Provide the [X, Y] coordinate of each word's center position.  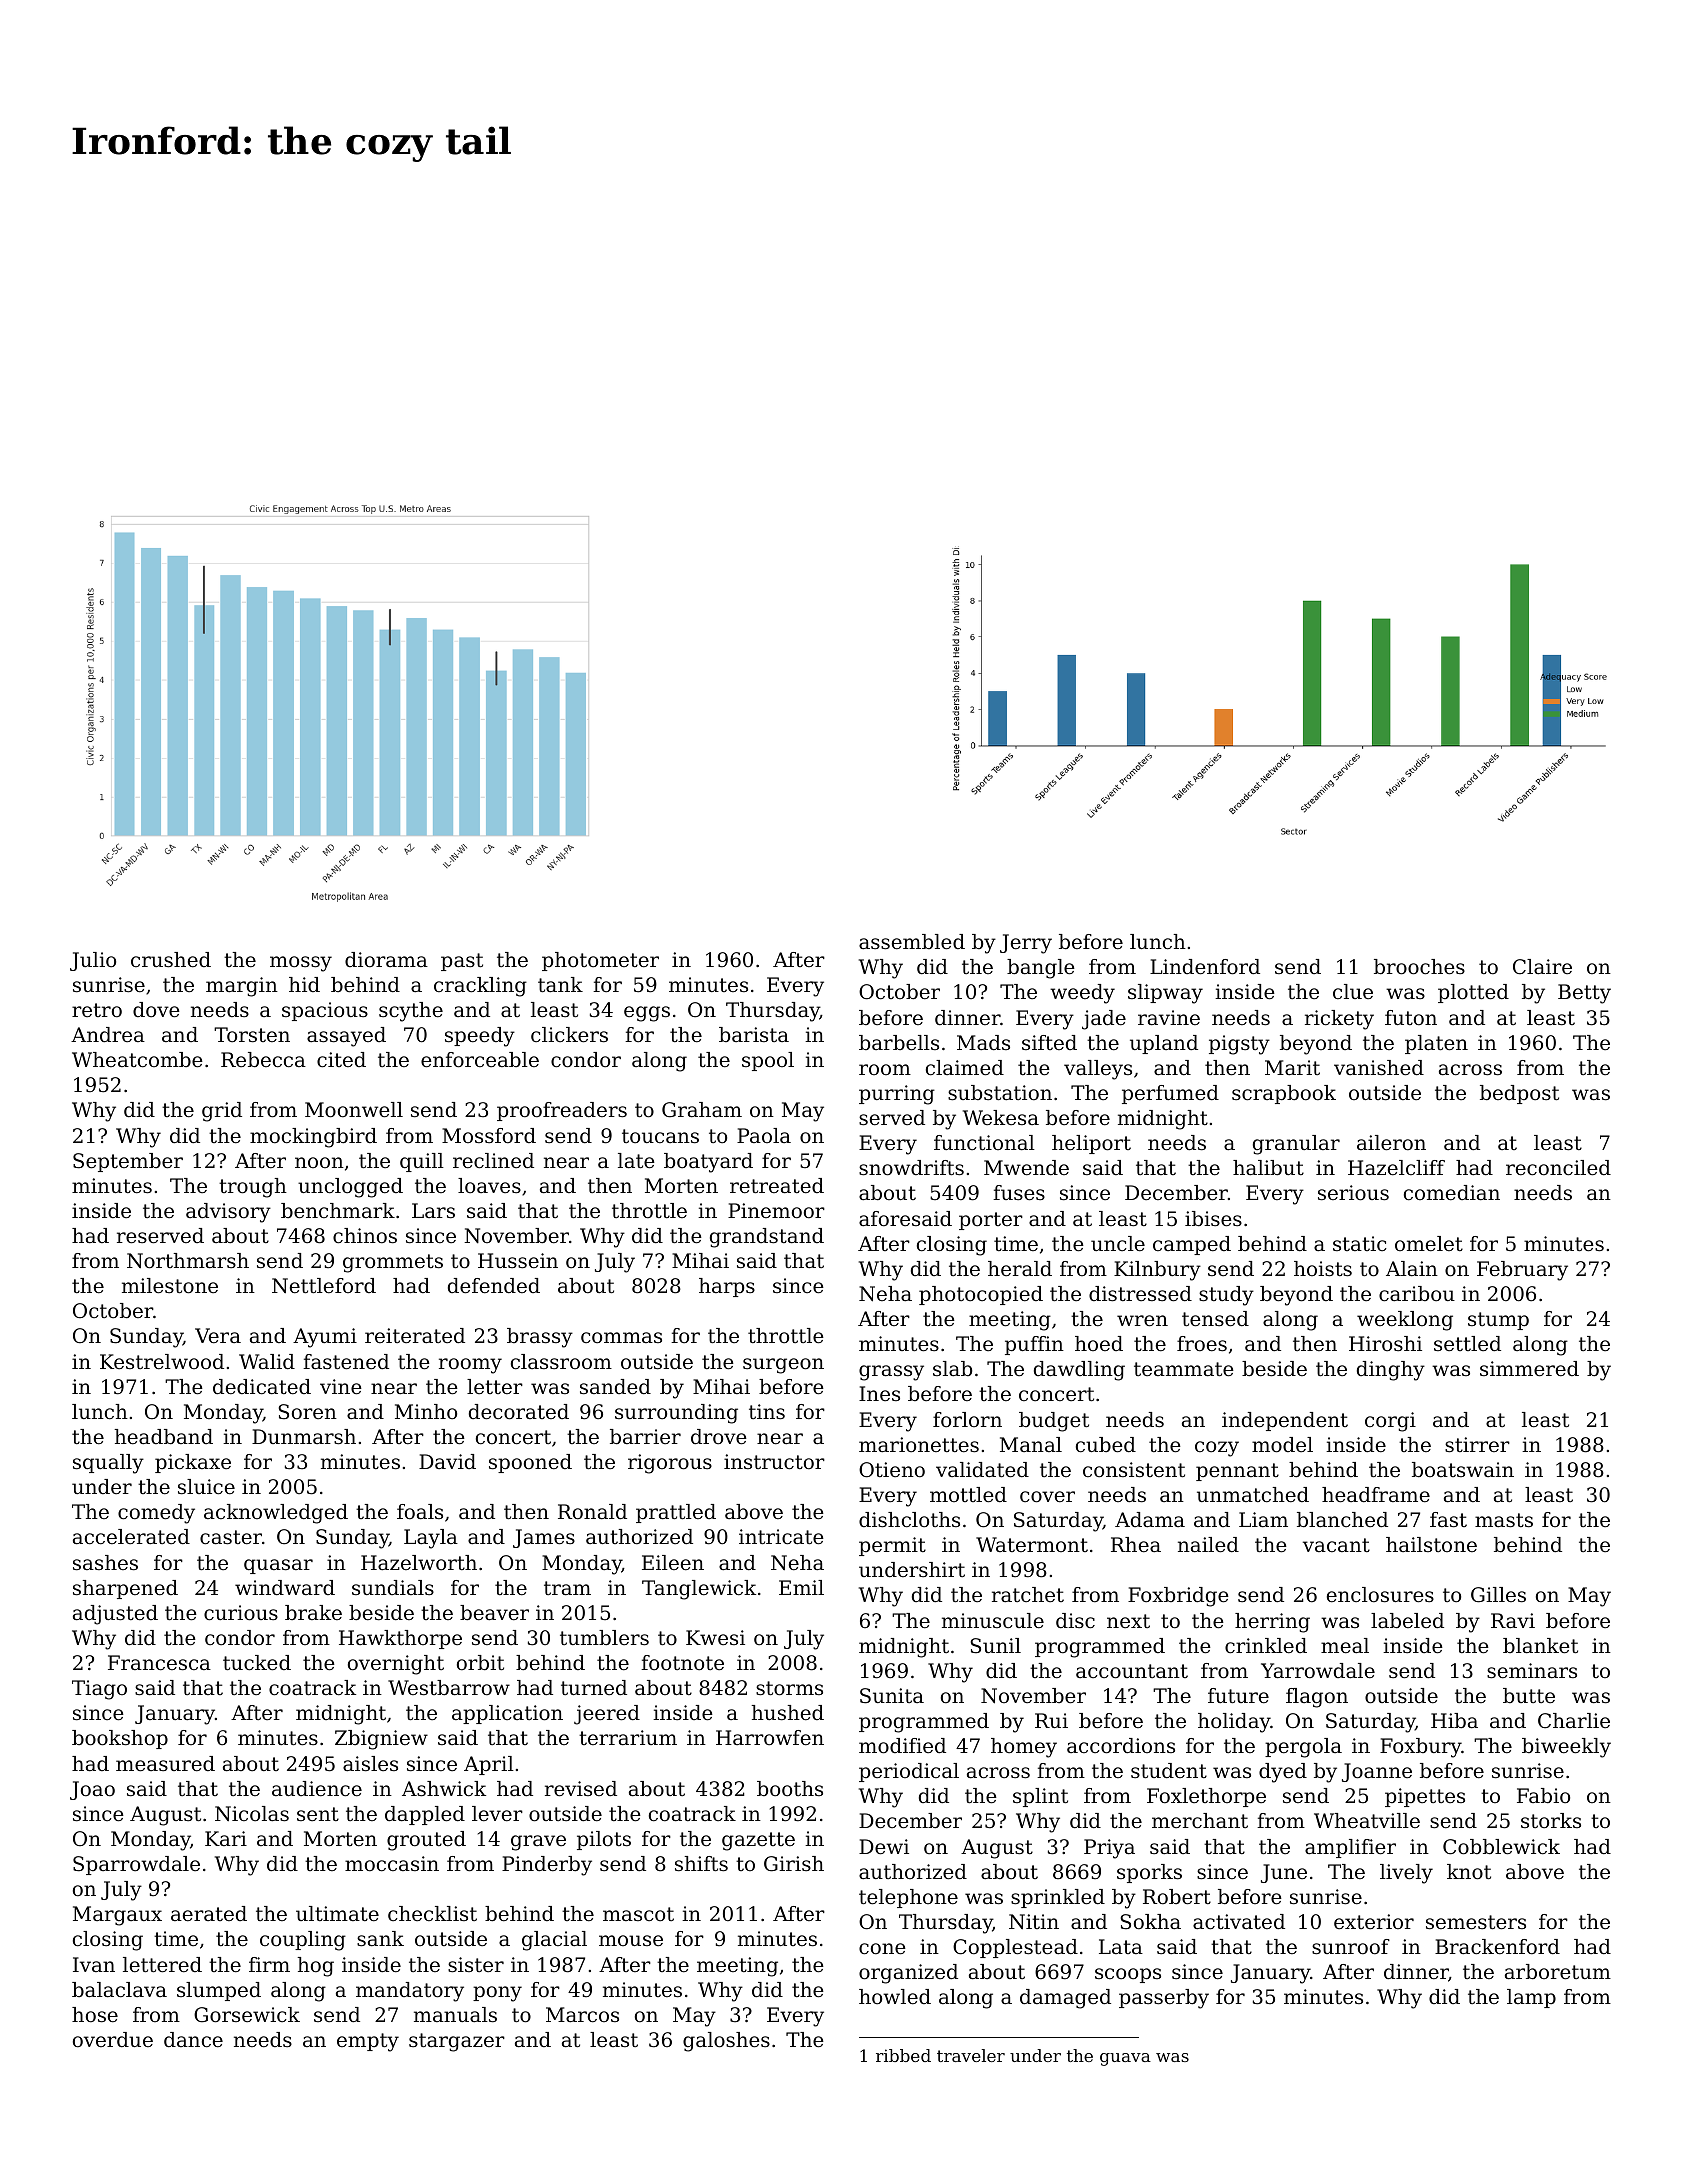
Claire [1542, 967]
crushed [171, 960]
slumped [219, 1991]
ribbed [903, 2055]
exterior [1374, 1921]
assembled [912, 942]
